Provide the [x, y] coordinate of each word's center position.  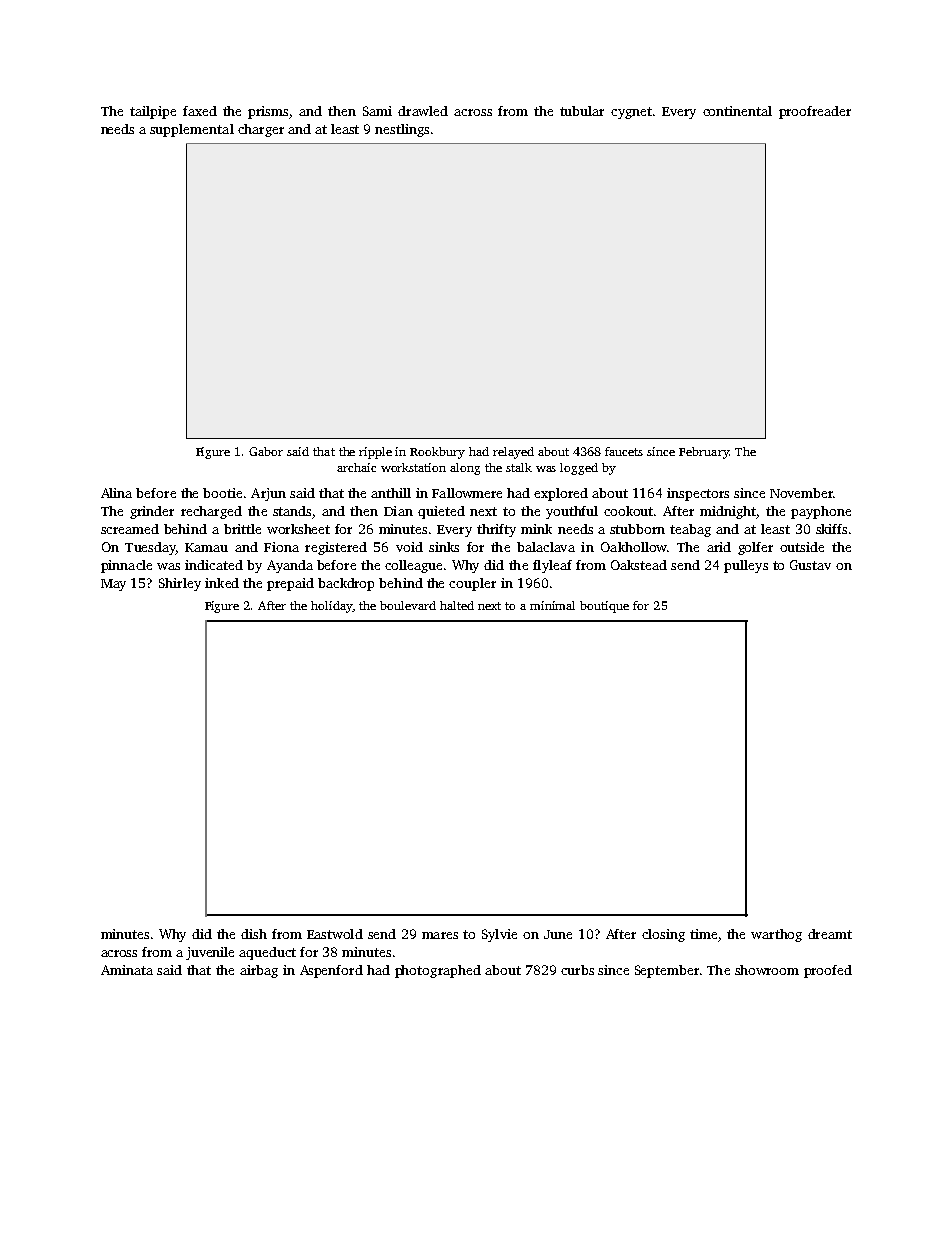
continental [737, 111]
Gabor [266, 451]
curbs [577, 970]
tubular [582, 111]
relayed [513, 453]
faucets [624, 451]
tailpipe [153, 112]
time [703, 934]
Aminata [127, 970]
